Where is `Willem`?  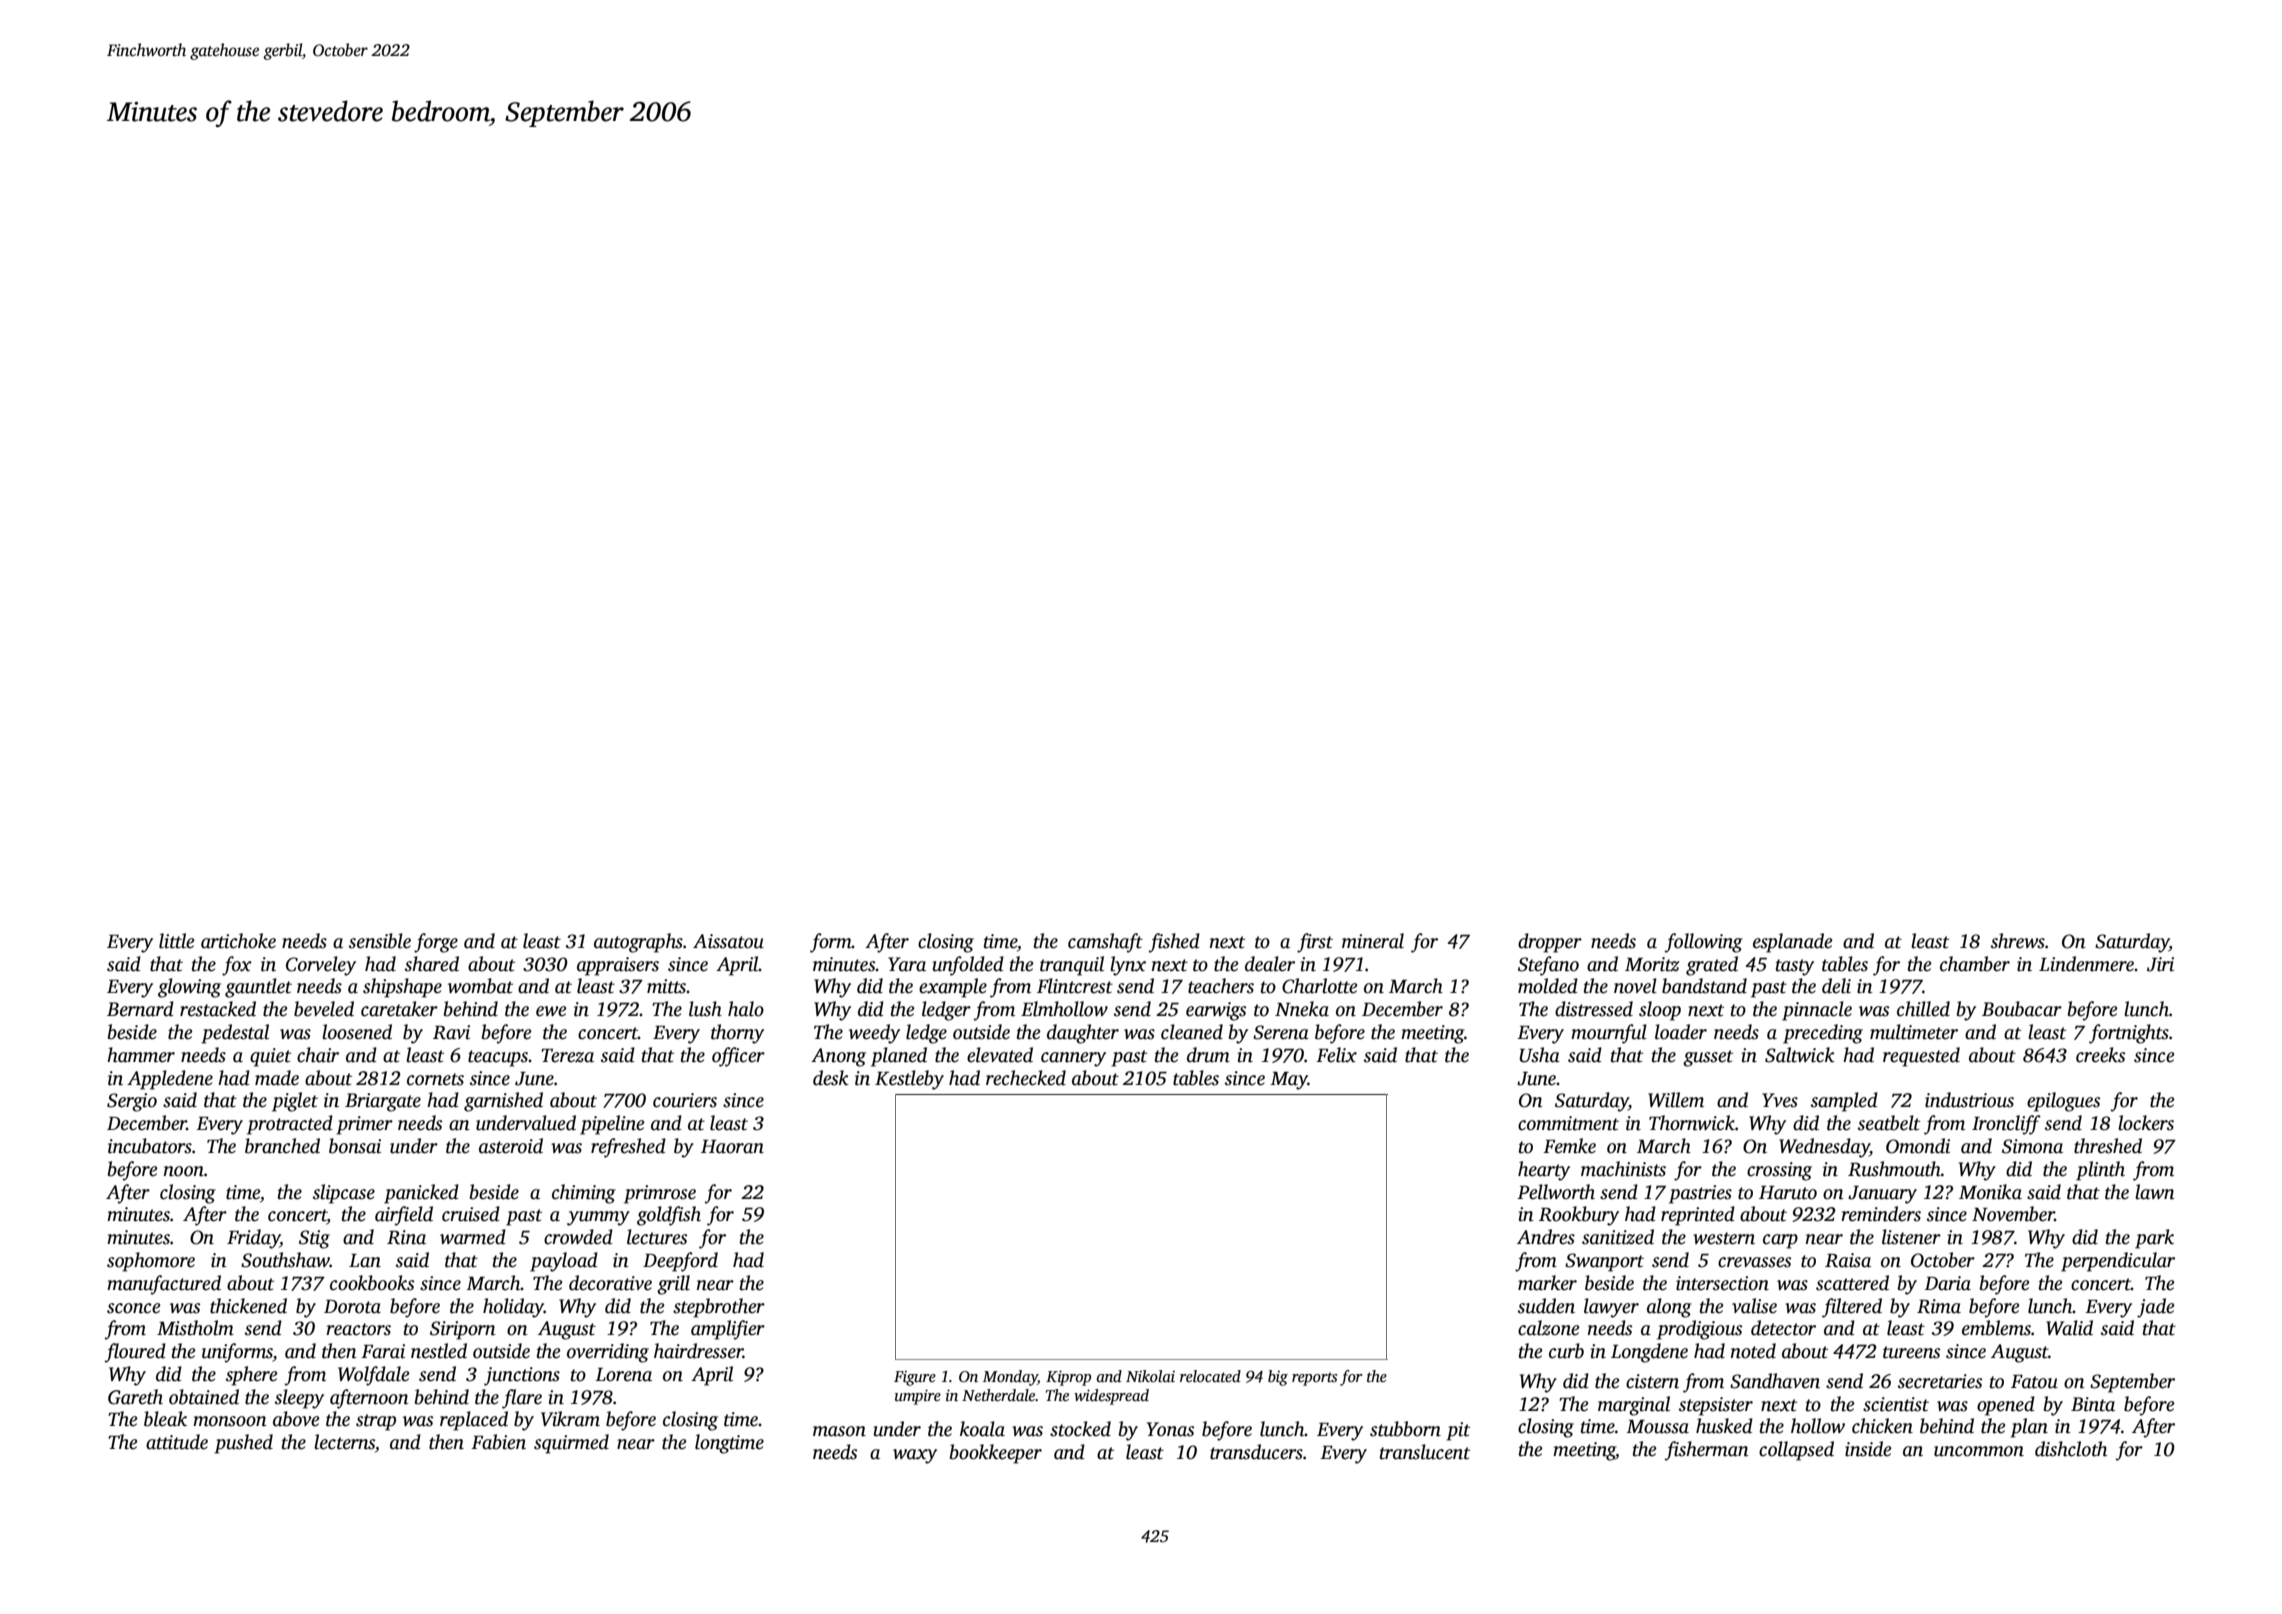
Willem is located at coordinates (1676, 1100).
